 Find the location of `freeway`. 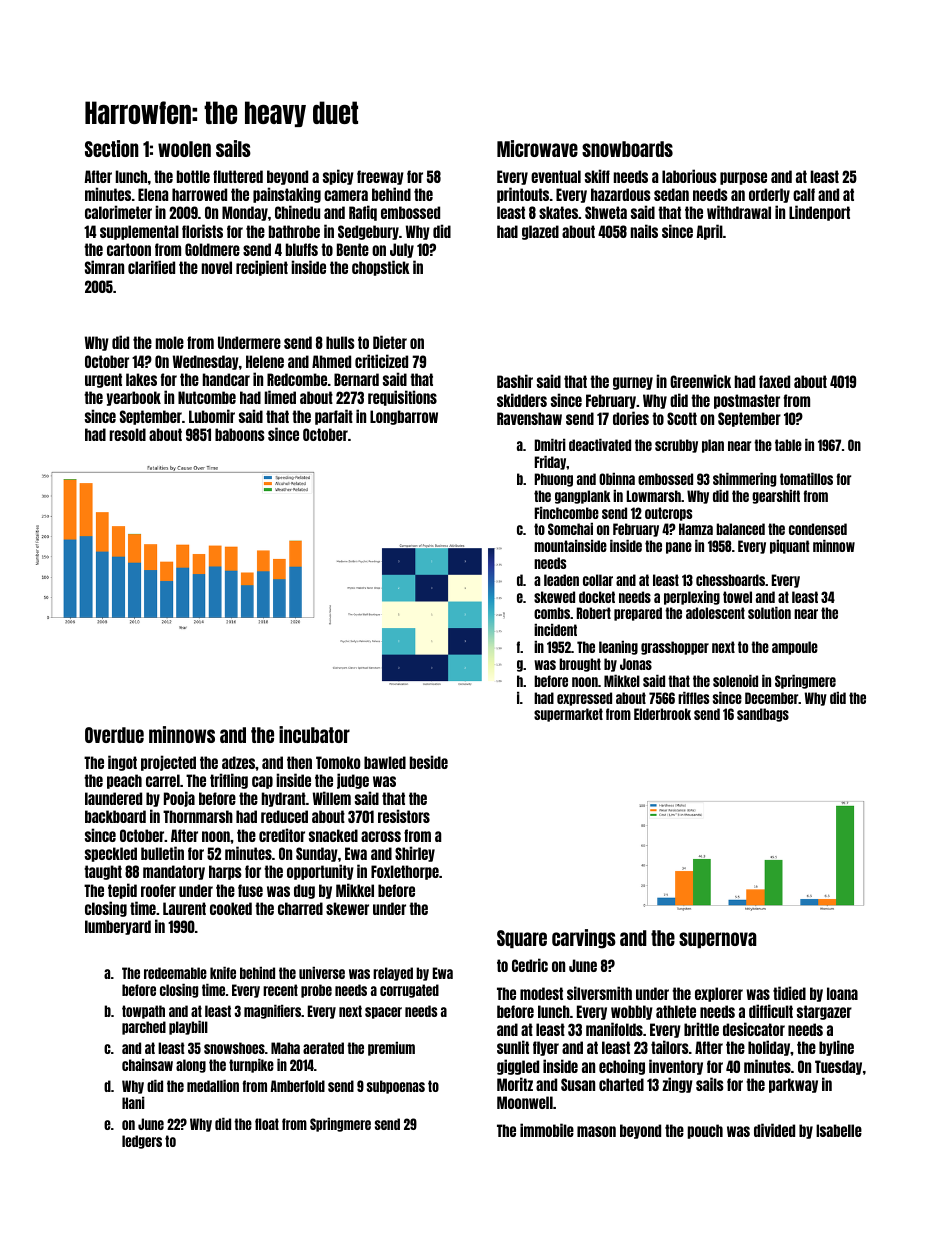

freeway is located at coordinates (380, 177).
